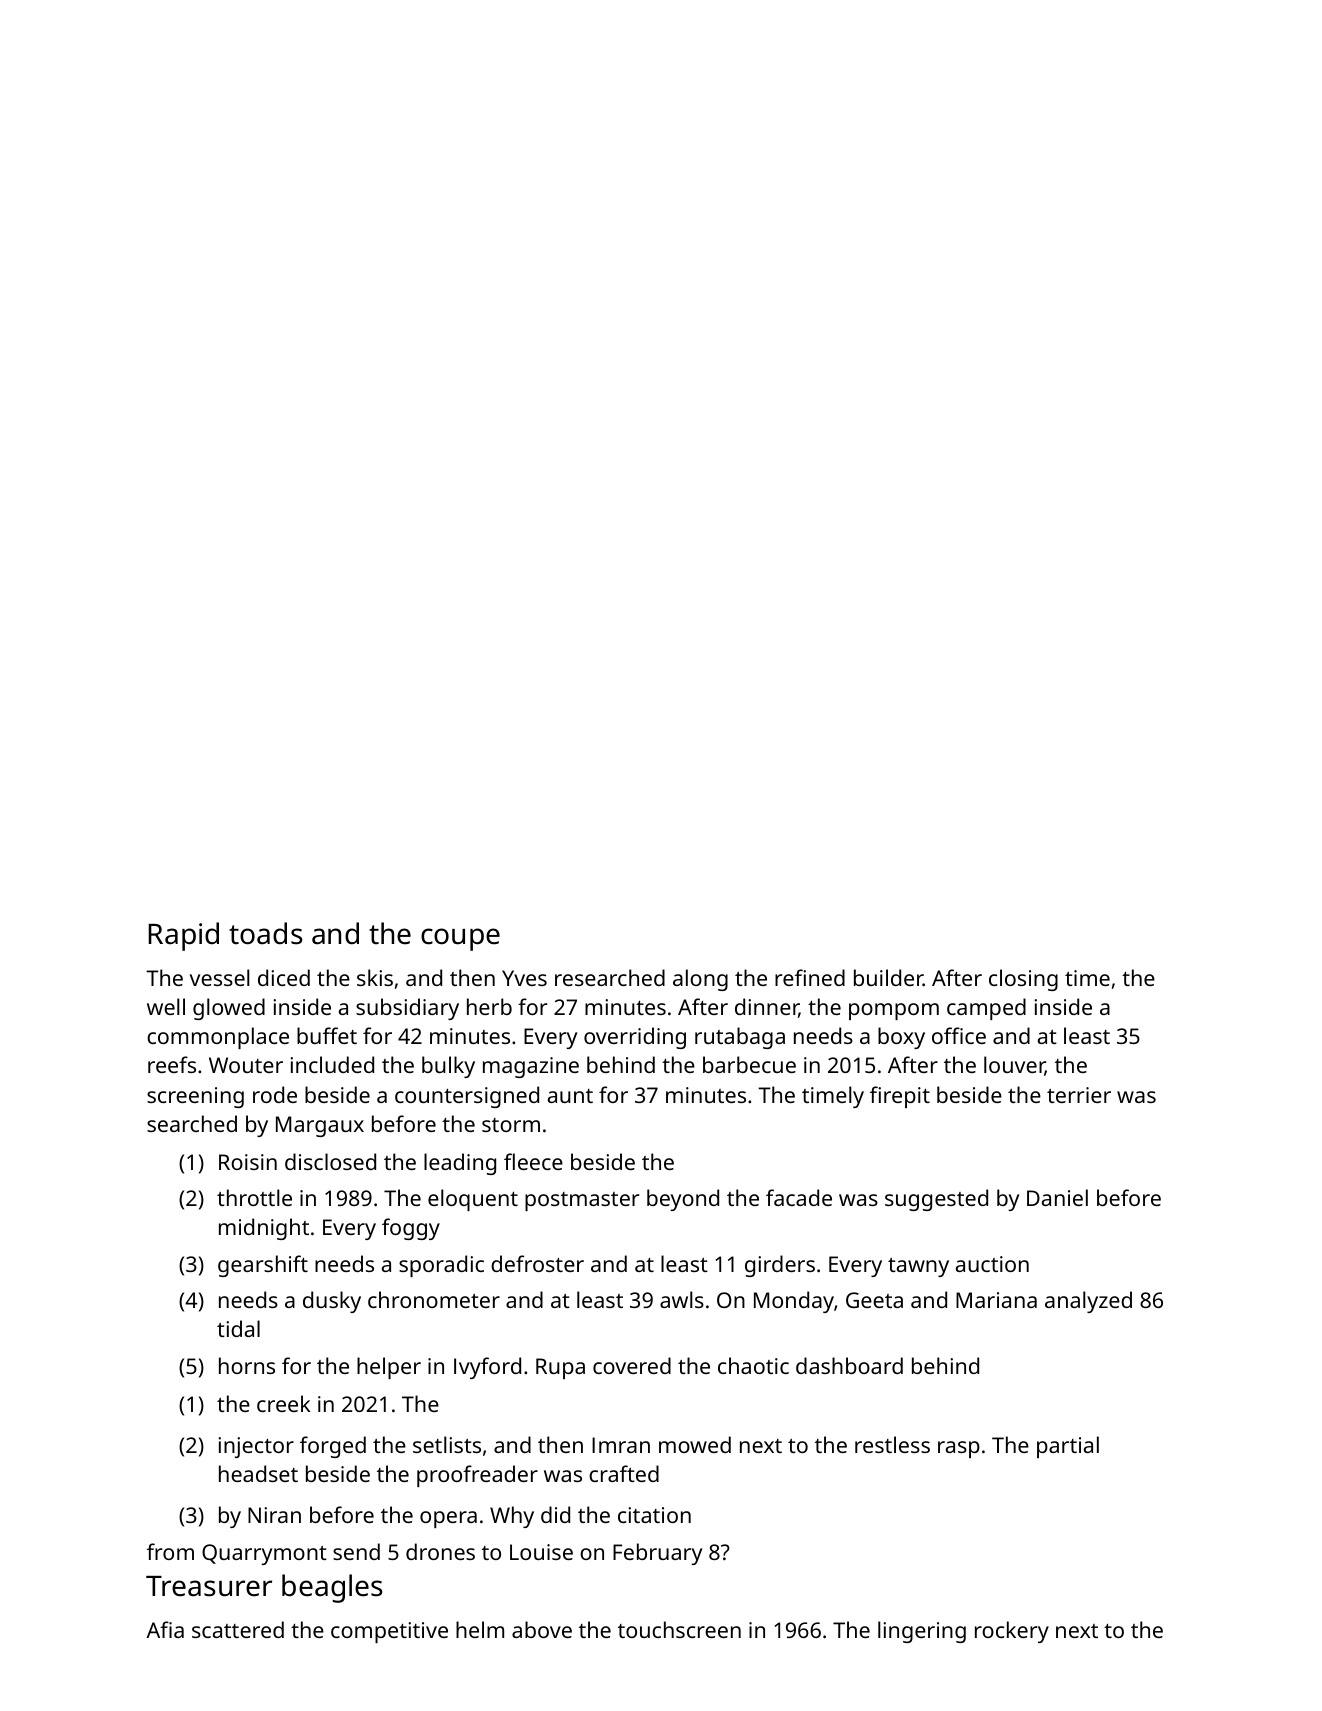 This screenshot has height=1711, width=1322. What do you see at coordinates (1057, 1197) in the screenshot?
I see `Daniel` at bounding box center [1057, 1197].
